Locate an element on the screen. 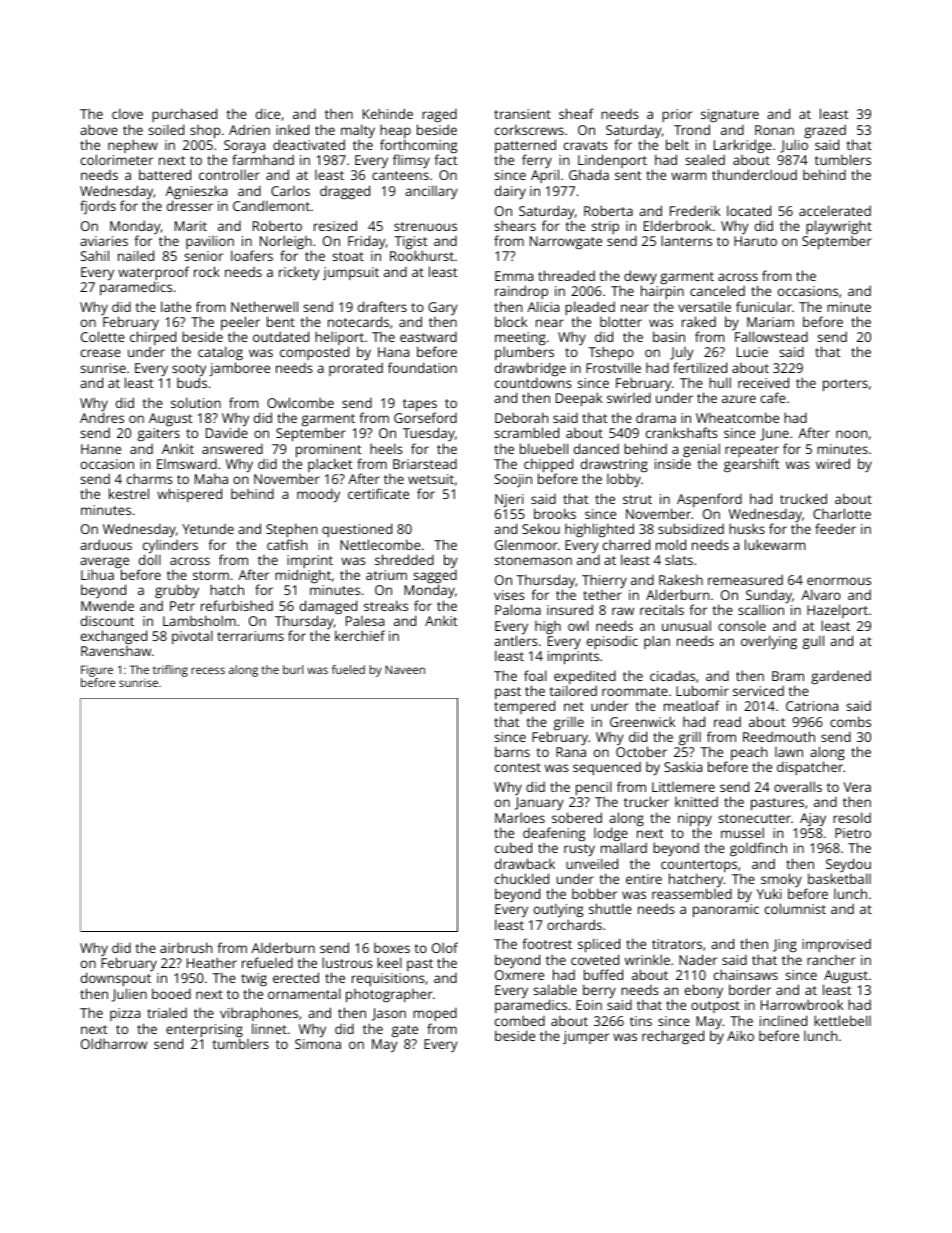  combed is located at coordinates (520, 1020).
